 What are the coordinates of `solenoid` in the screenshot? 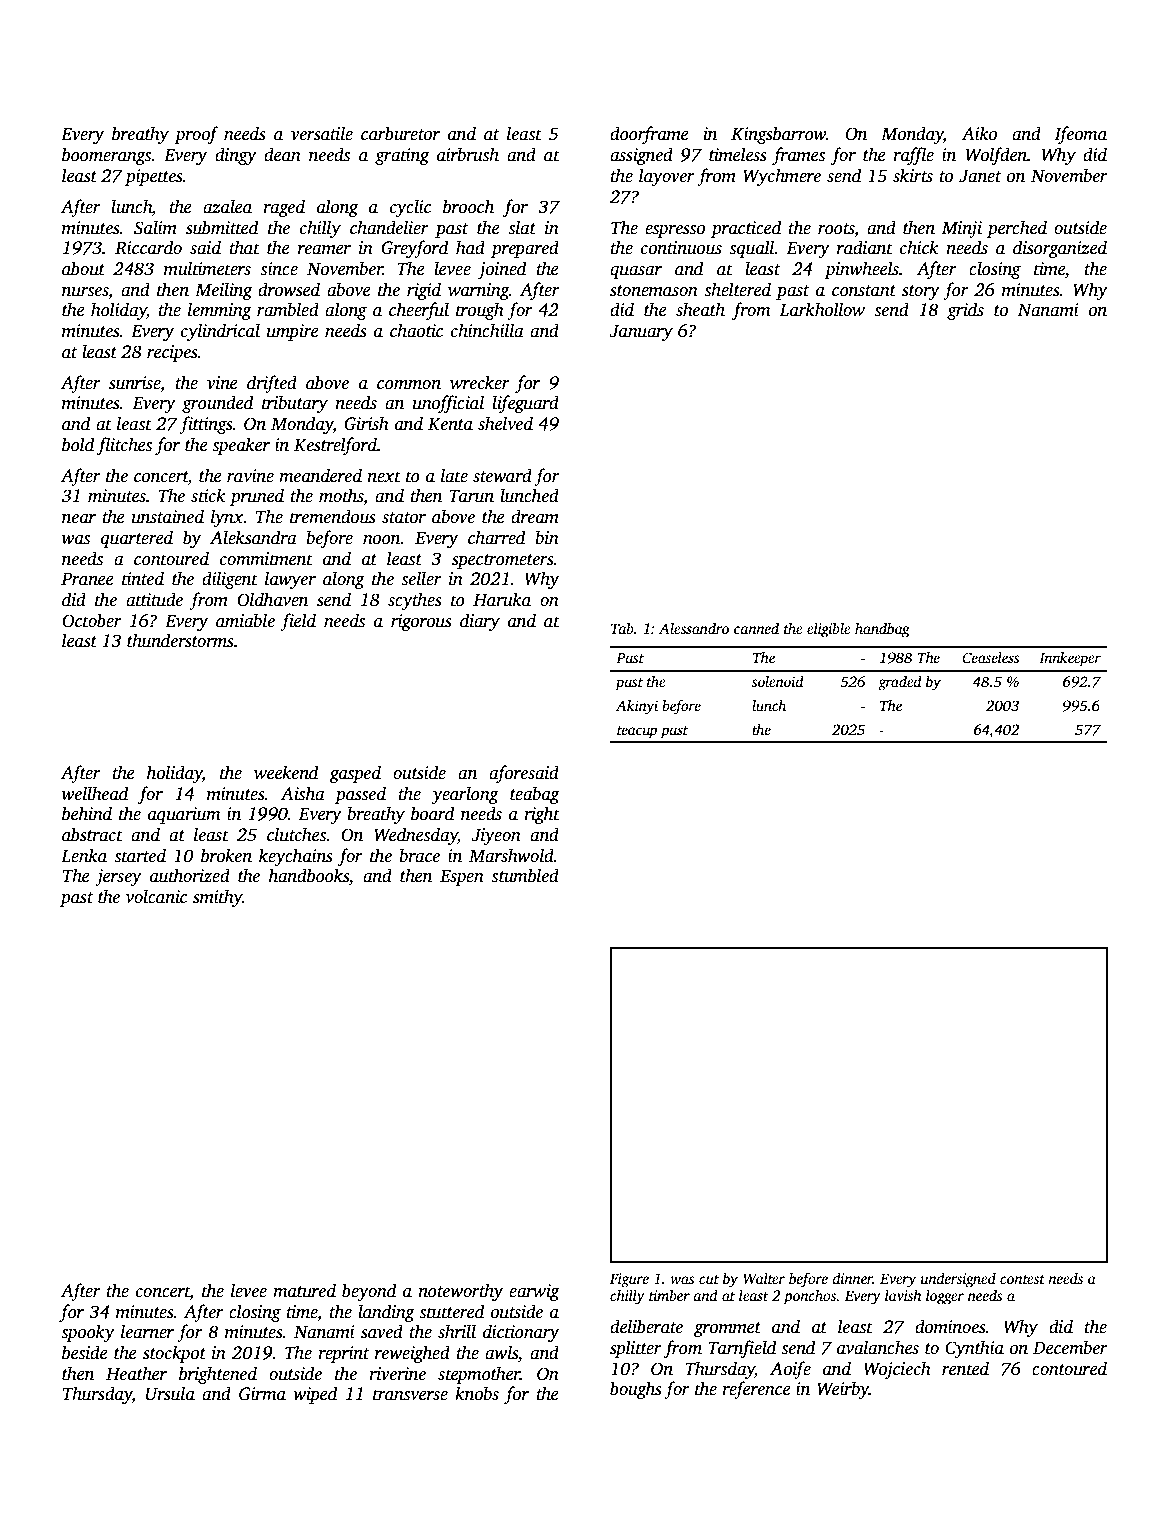 It's located at (778, 681).
